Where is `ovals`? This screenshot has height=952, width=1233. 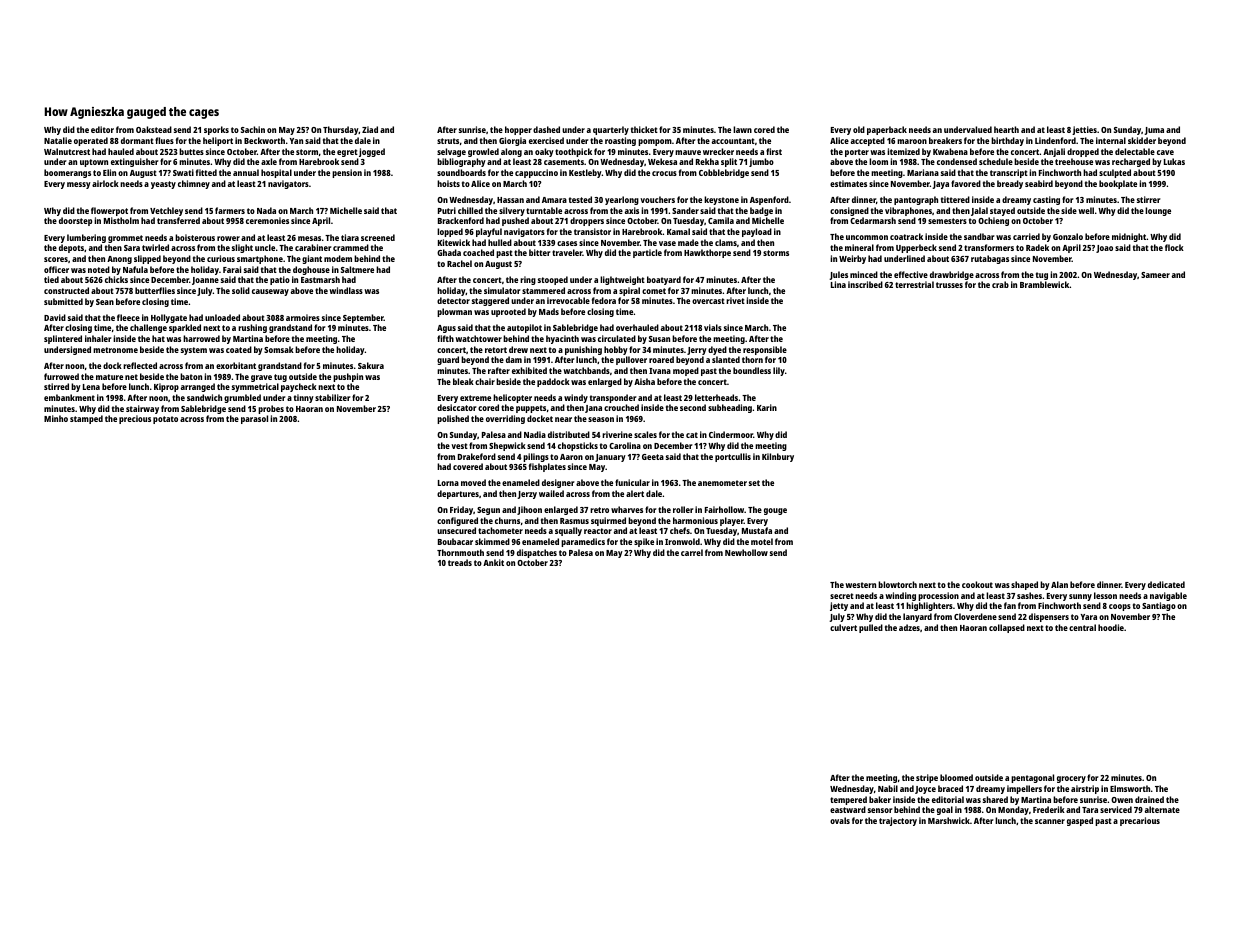
ovals is located at coordinates (840, 820).
